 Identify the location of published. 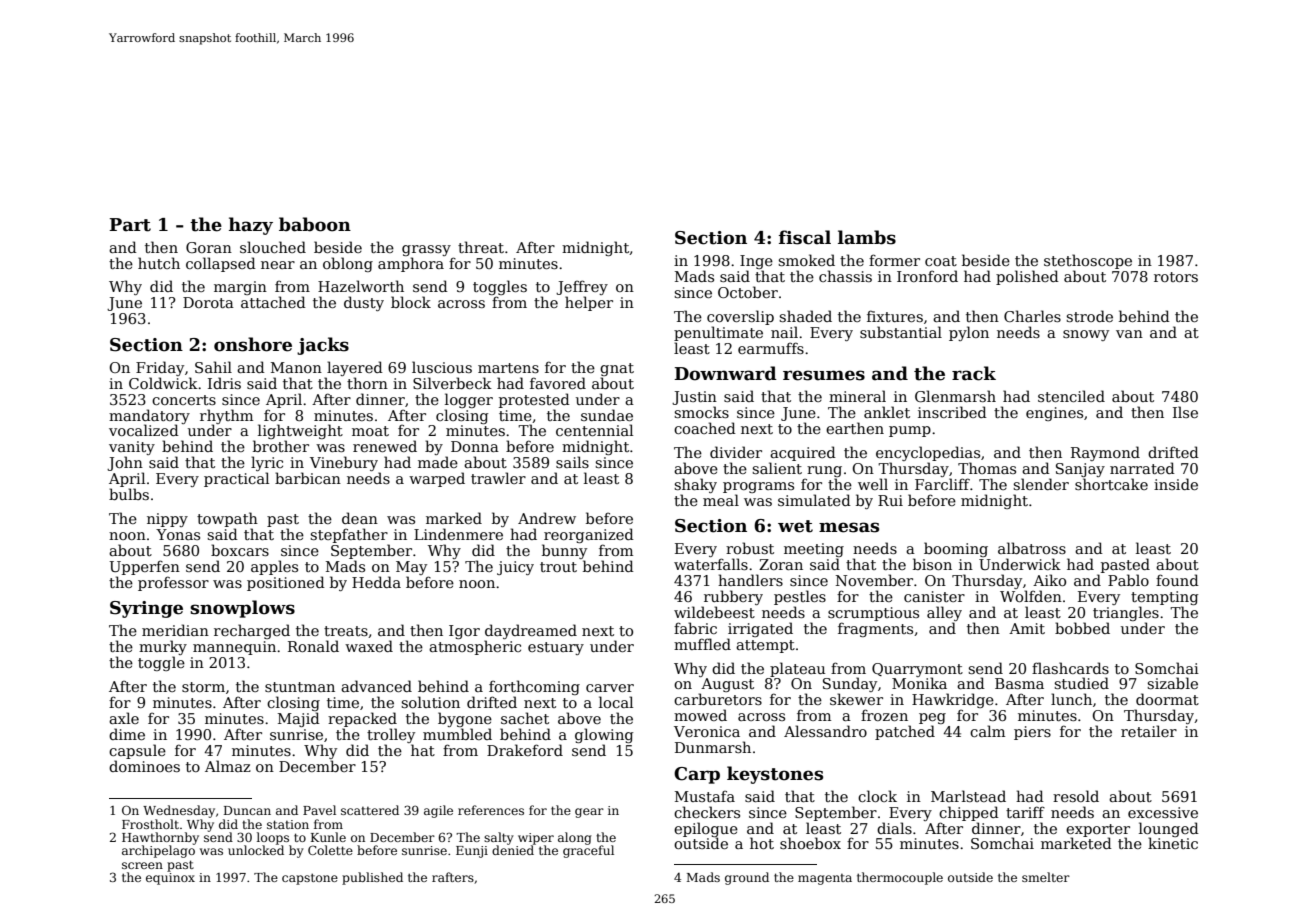
(372, 878).
